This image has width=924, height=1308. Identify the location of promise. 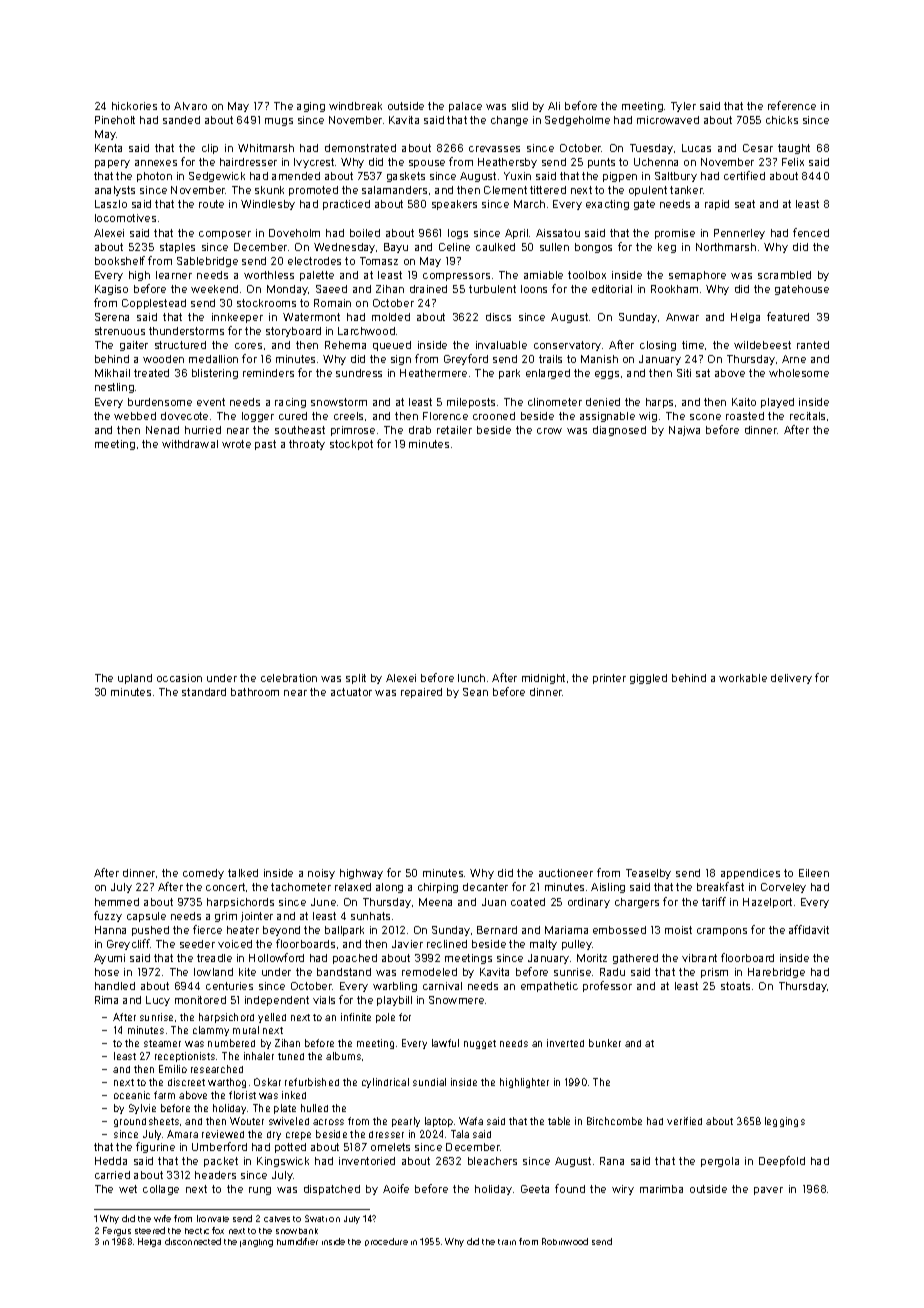
(675, 234).
